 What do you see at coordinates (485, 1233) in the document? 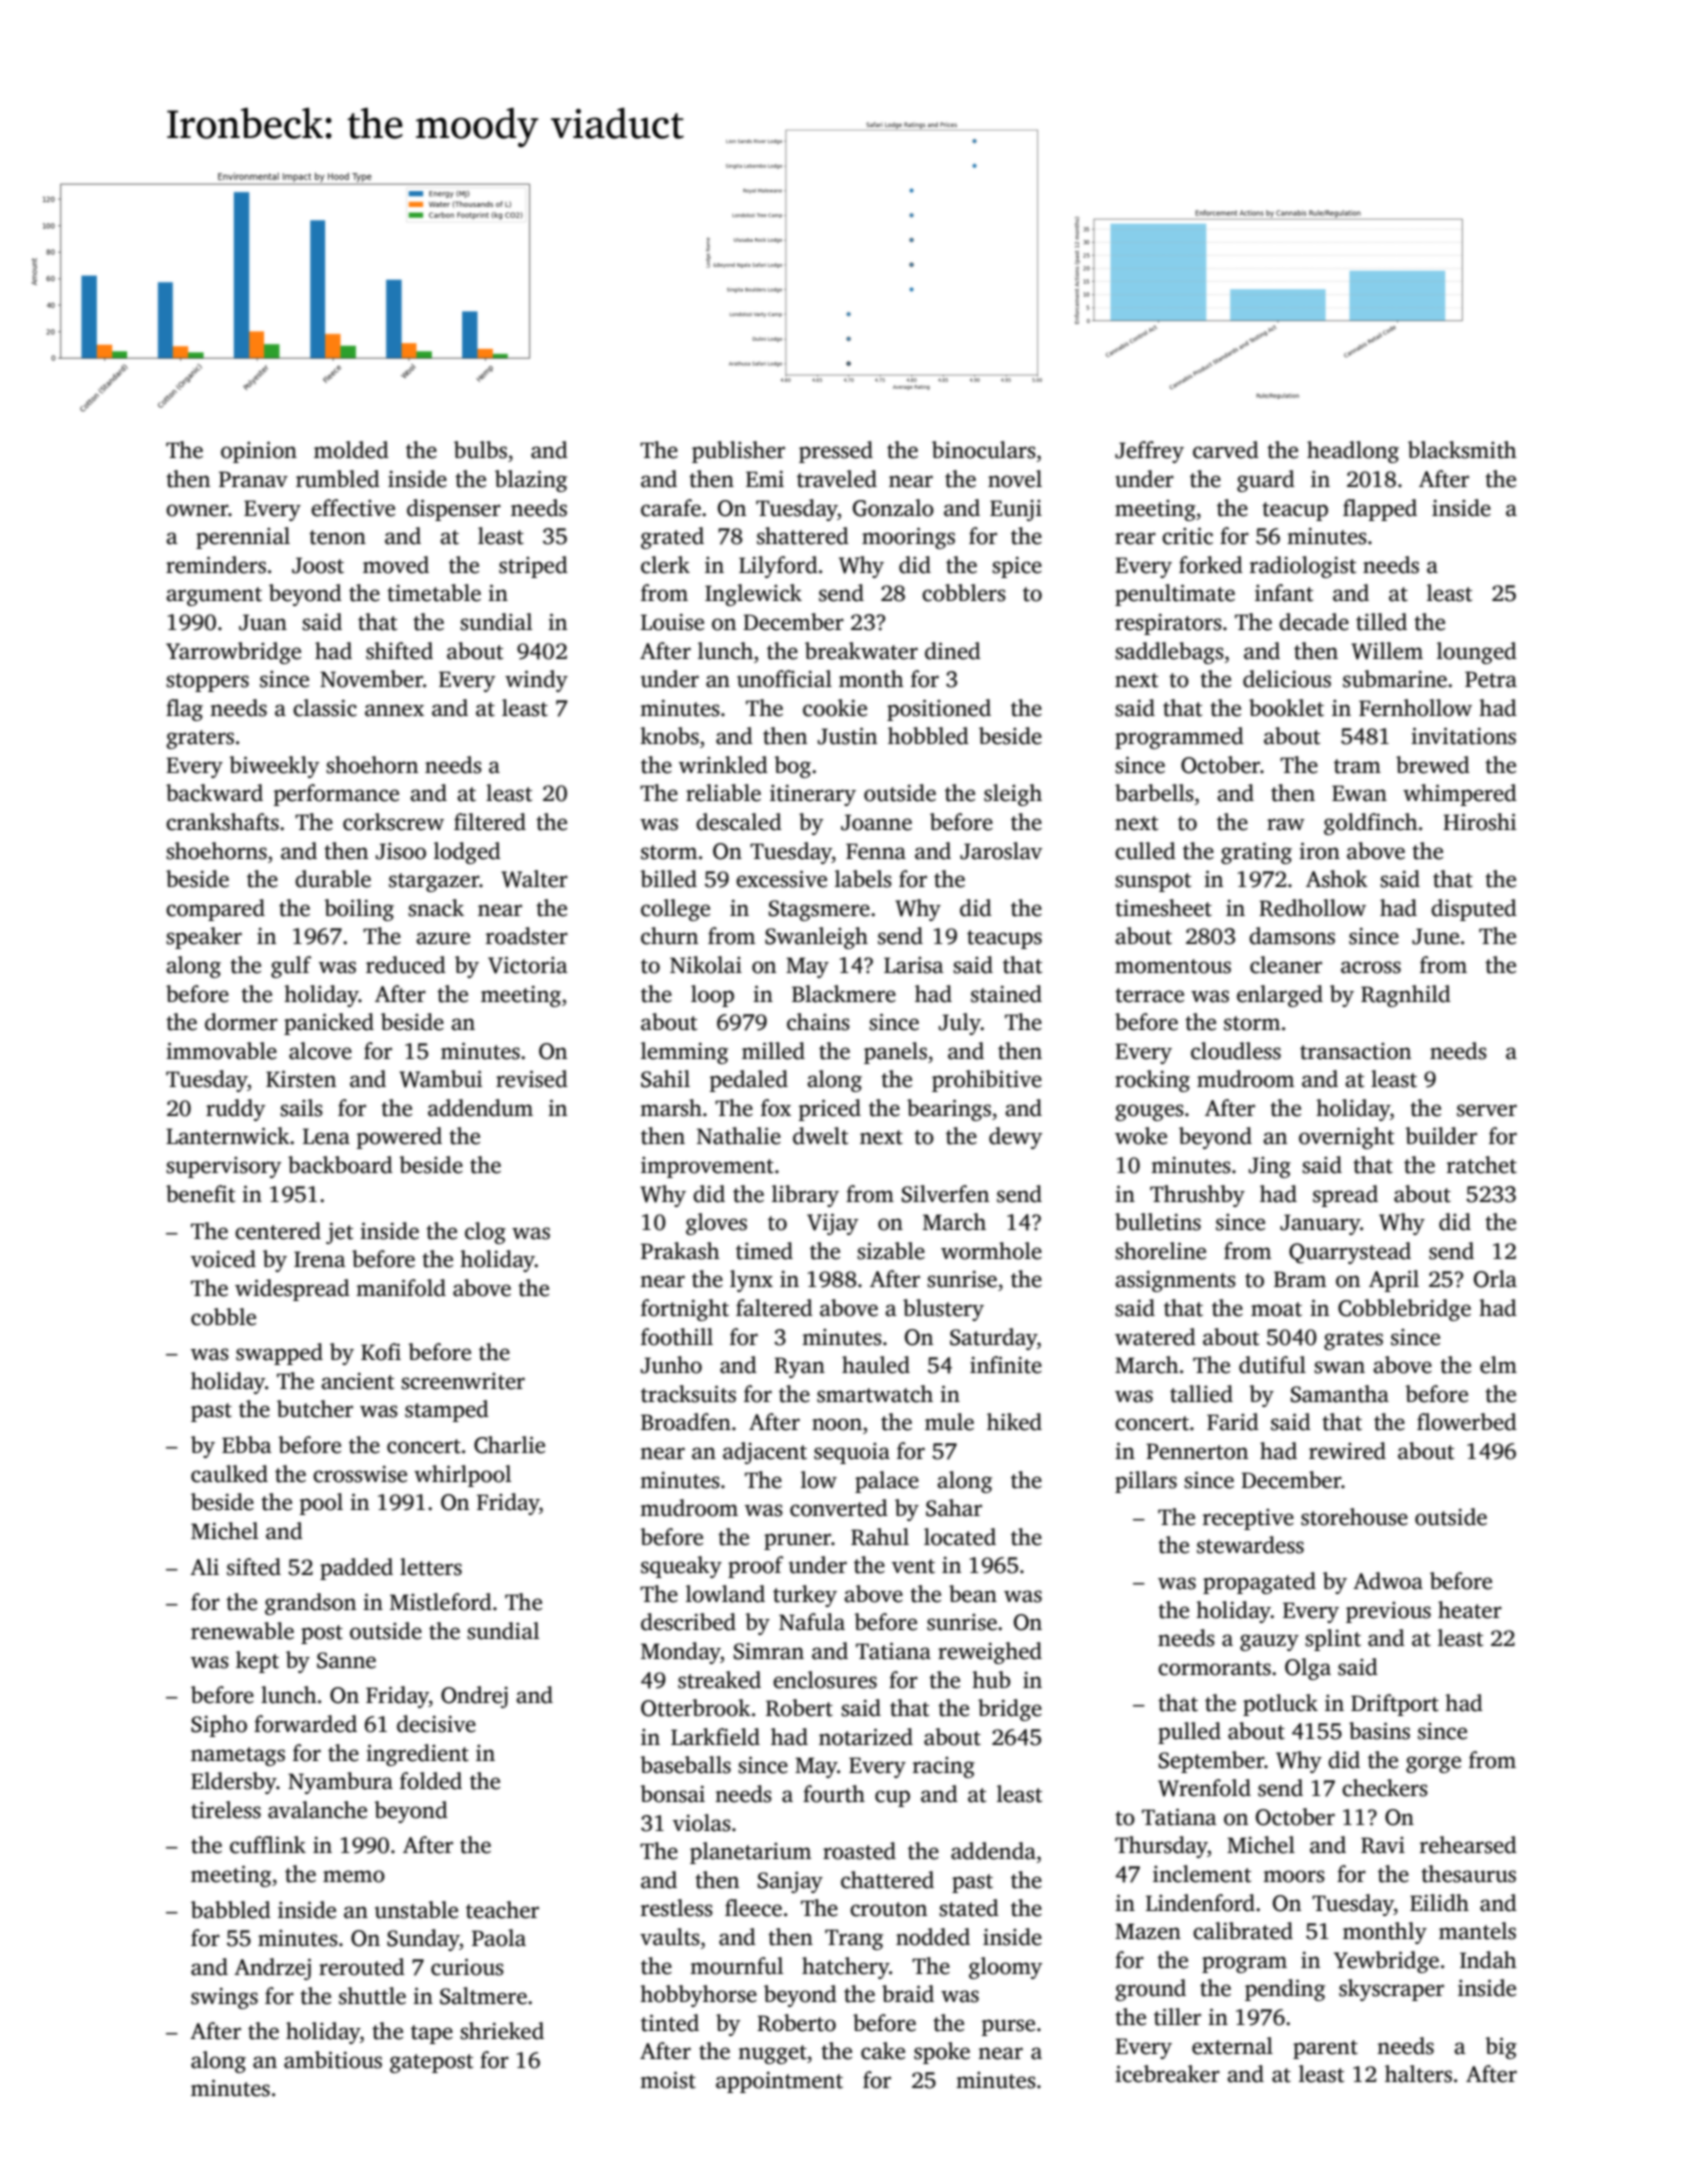
I see `clog` at bounding box center [485, 1233].
